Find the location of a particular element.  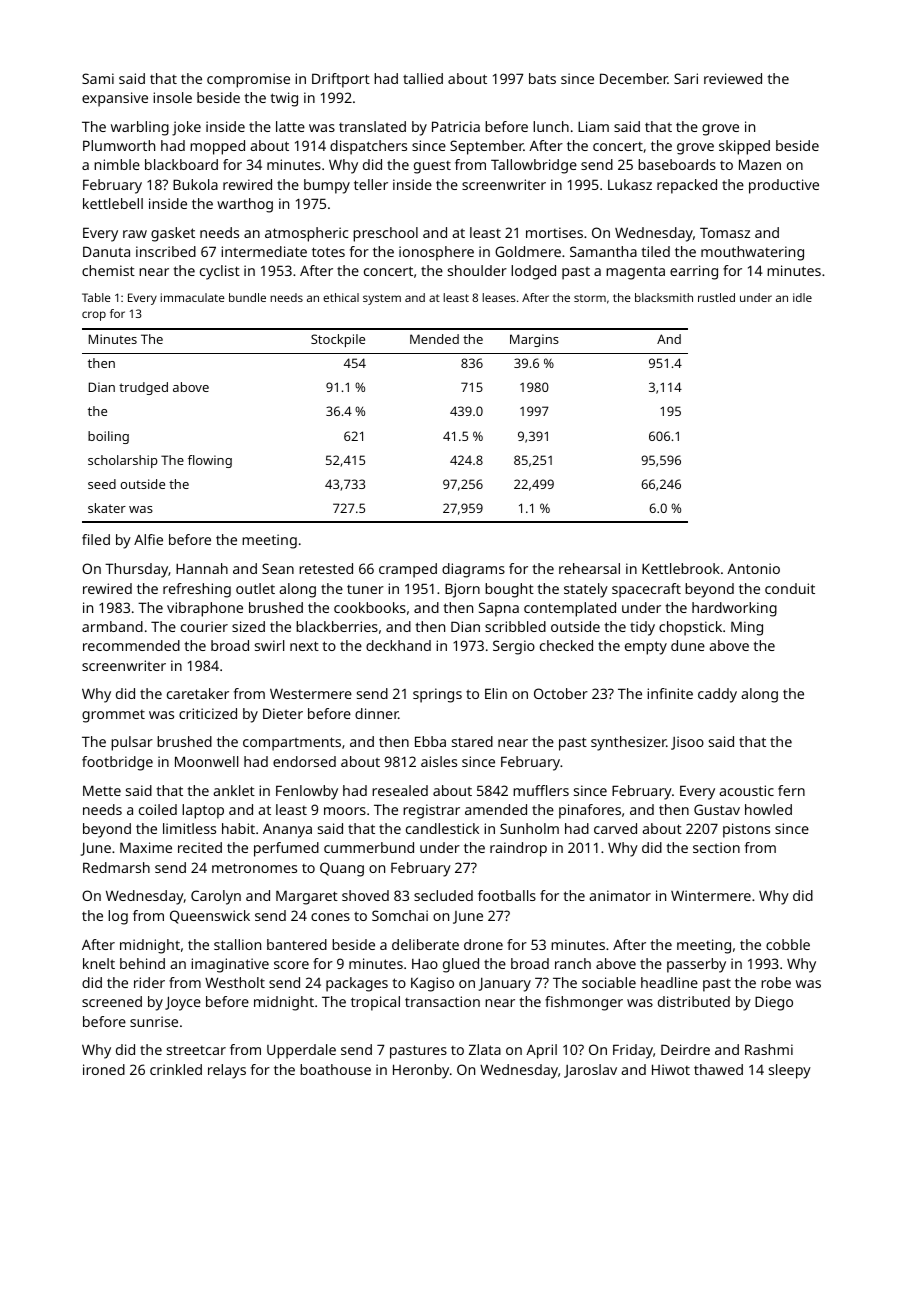

rehearsal is located at coordinates (589, 568).
